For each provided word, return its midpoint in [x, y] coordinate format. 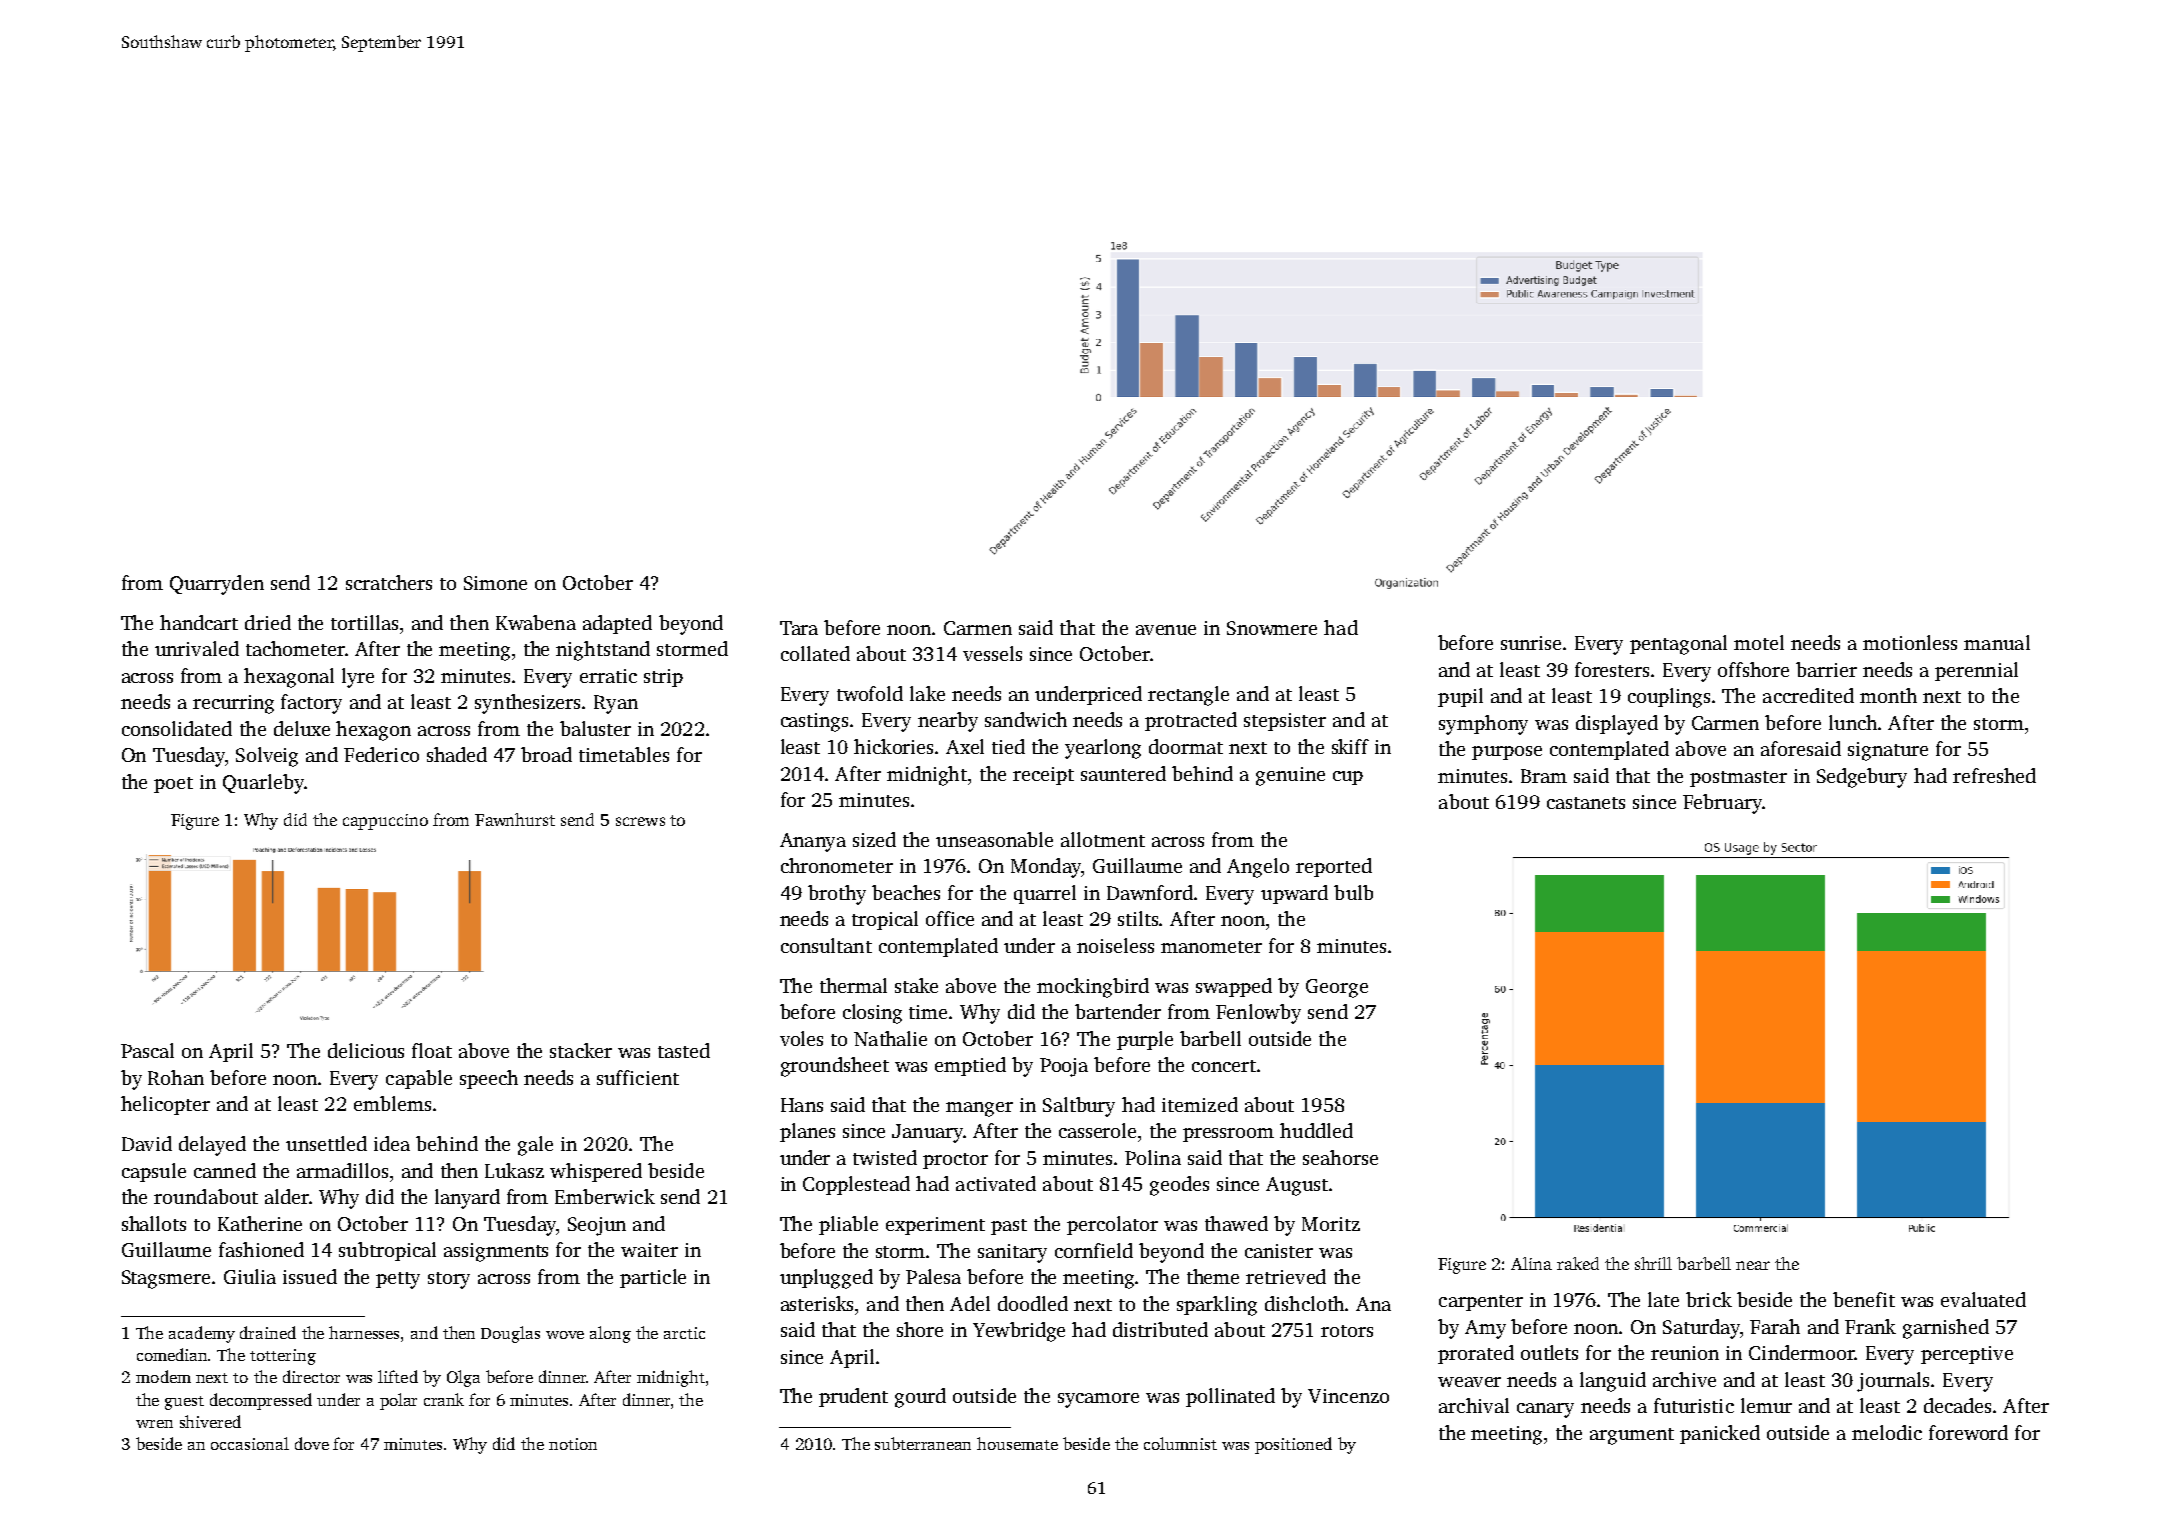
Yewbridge [1019, 1332]
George [1337, 988]
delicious [366, 1050]
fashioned [261, 1249]
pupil [1460, 697]
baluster [595, 728]
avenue [1166, 630]
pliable [848, 1225]
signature [1888, 751]
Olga [463, 1378]
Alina [1531, 1263]
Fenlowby [1258, 1014]
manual [1997, 642]
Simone [495, 583]
